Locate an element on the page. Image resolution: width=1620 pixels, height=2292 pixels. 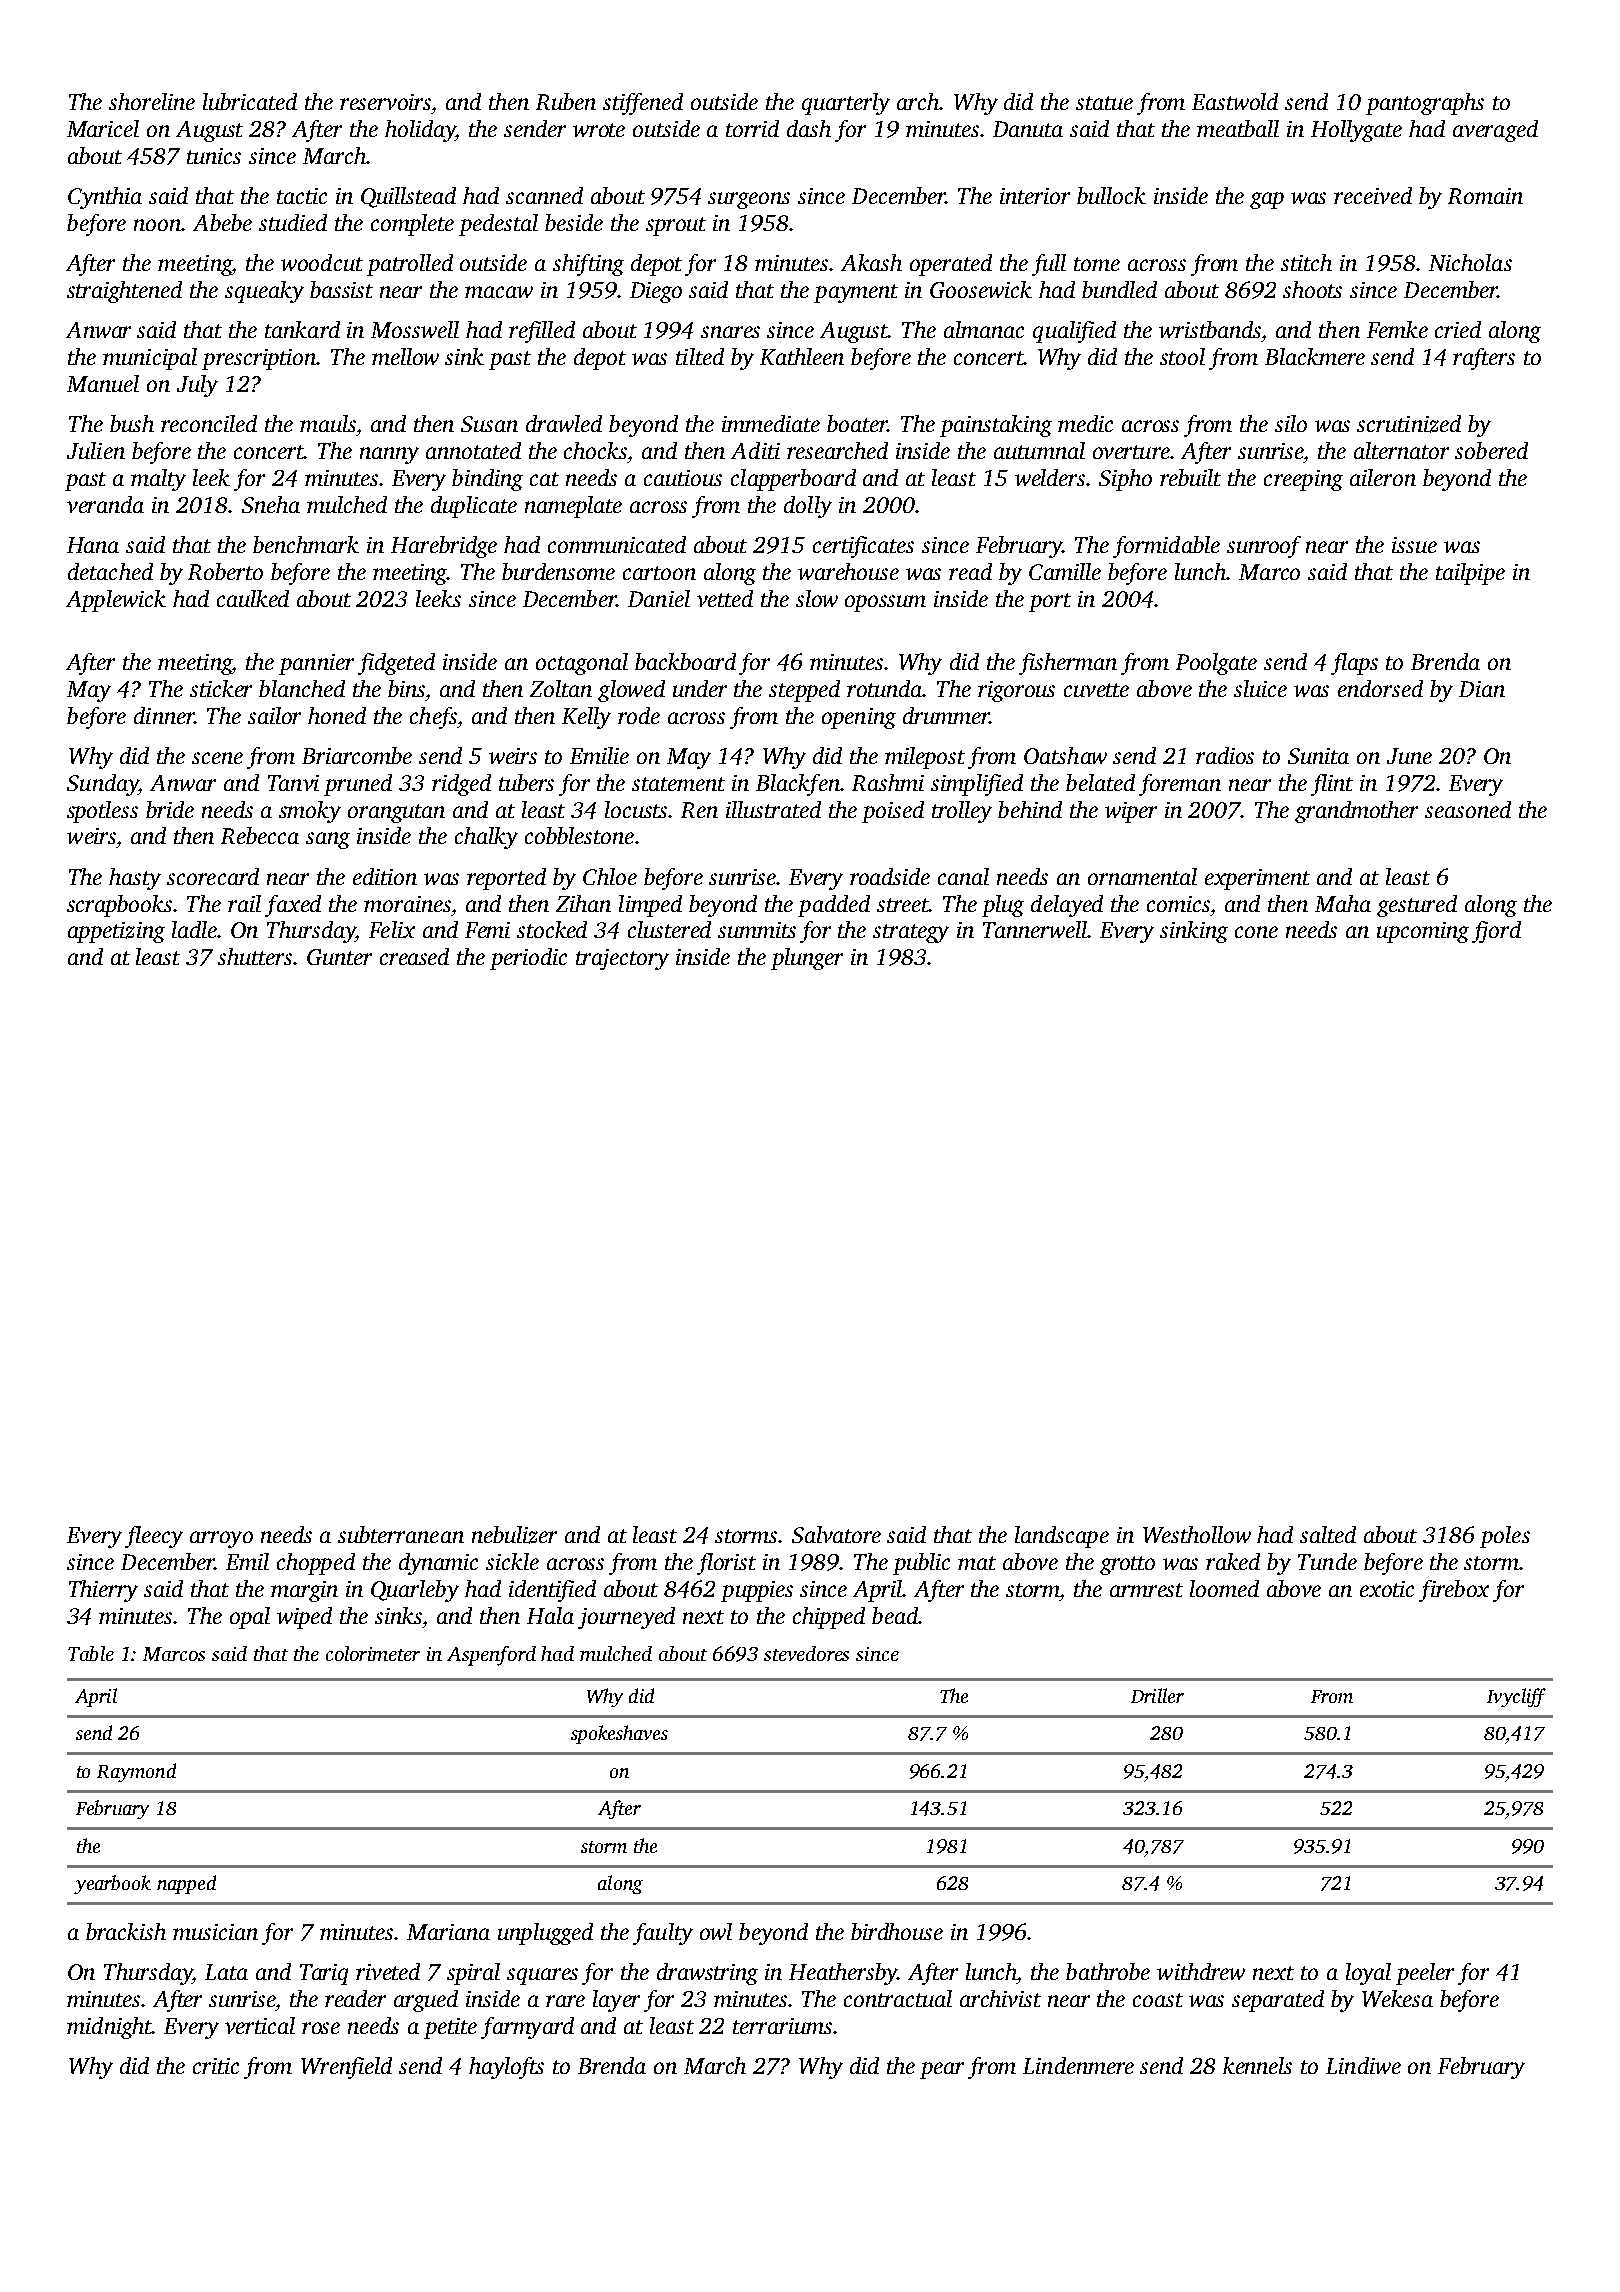
Eastwold is located at coordinates (1235, 101).
